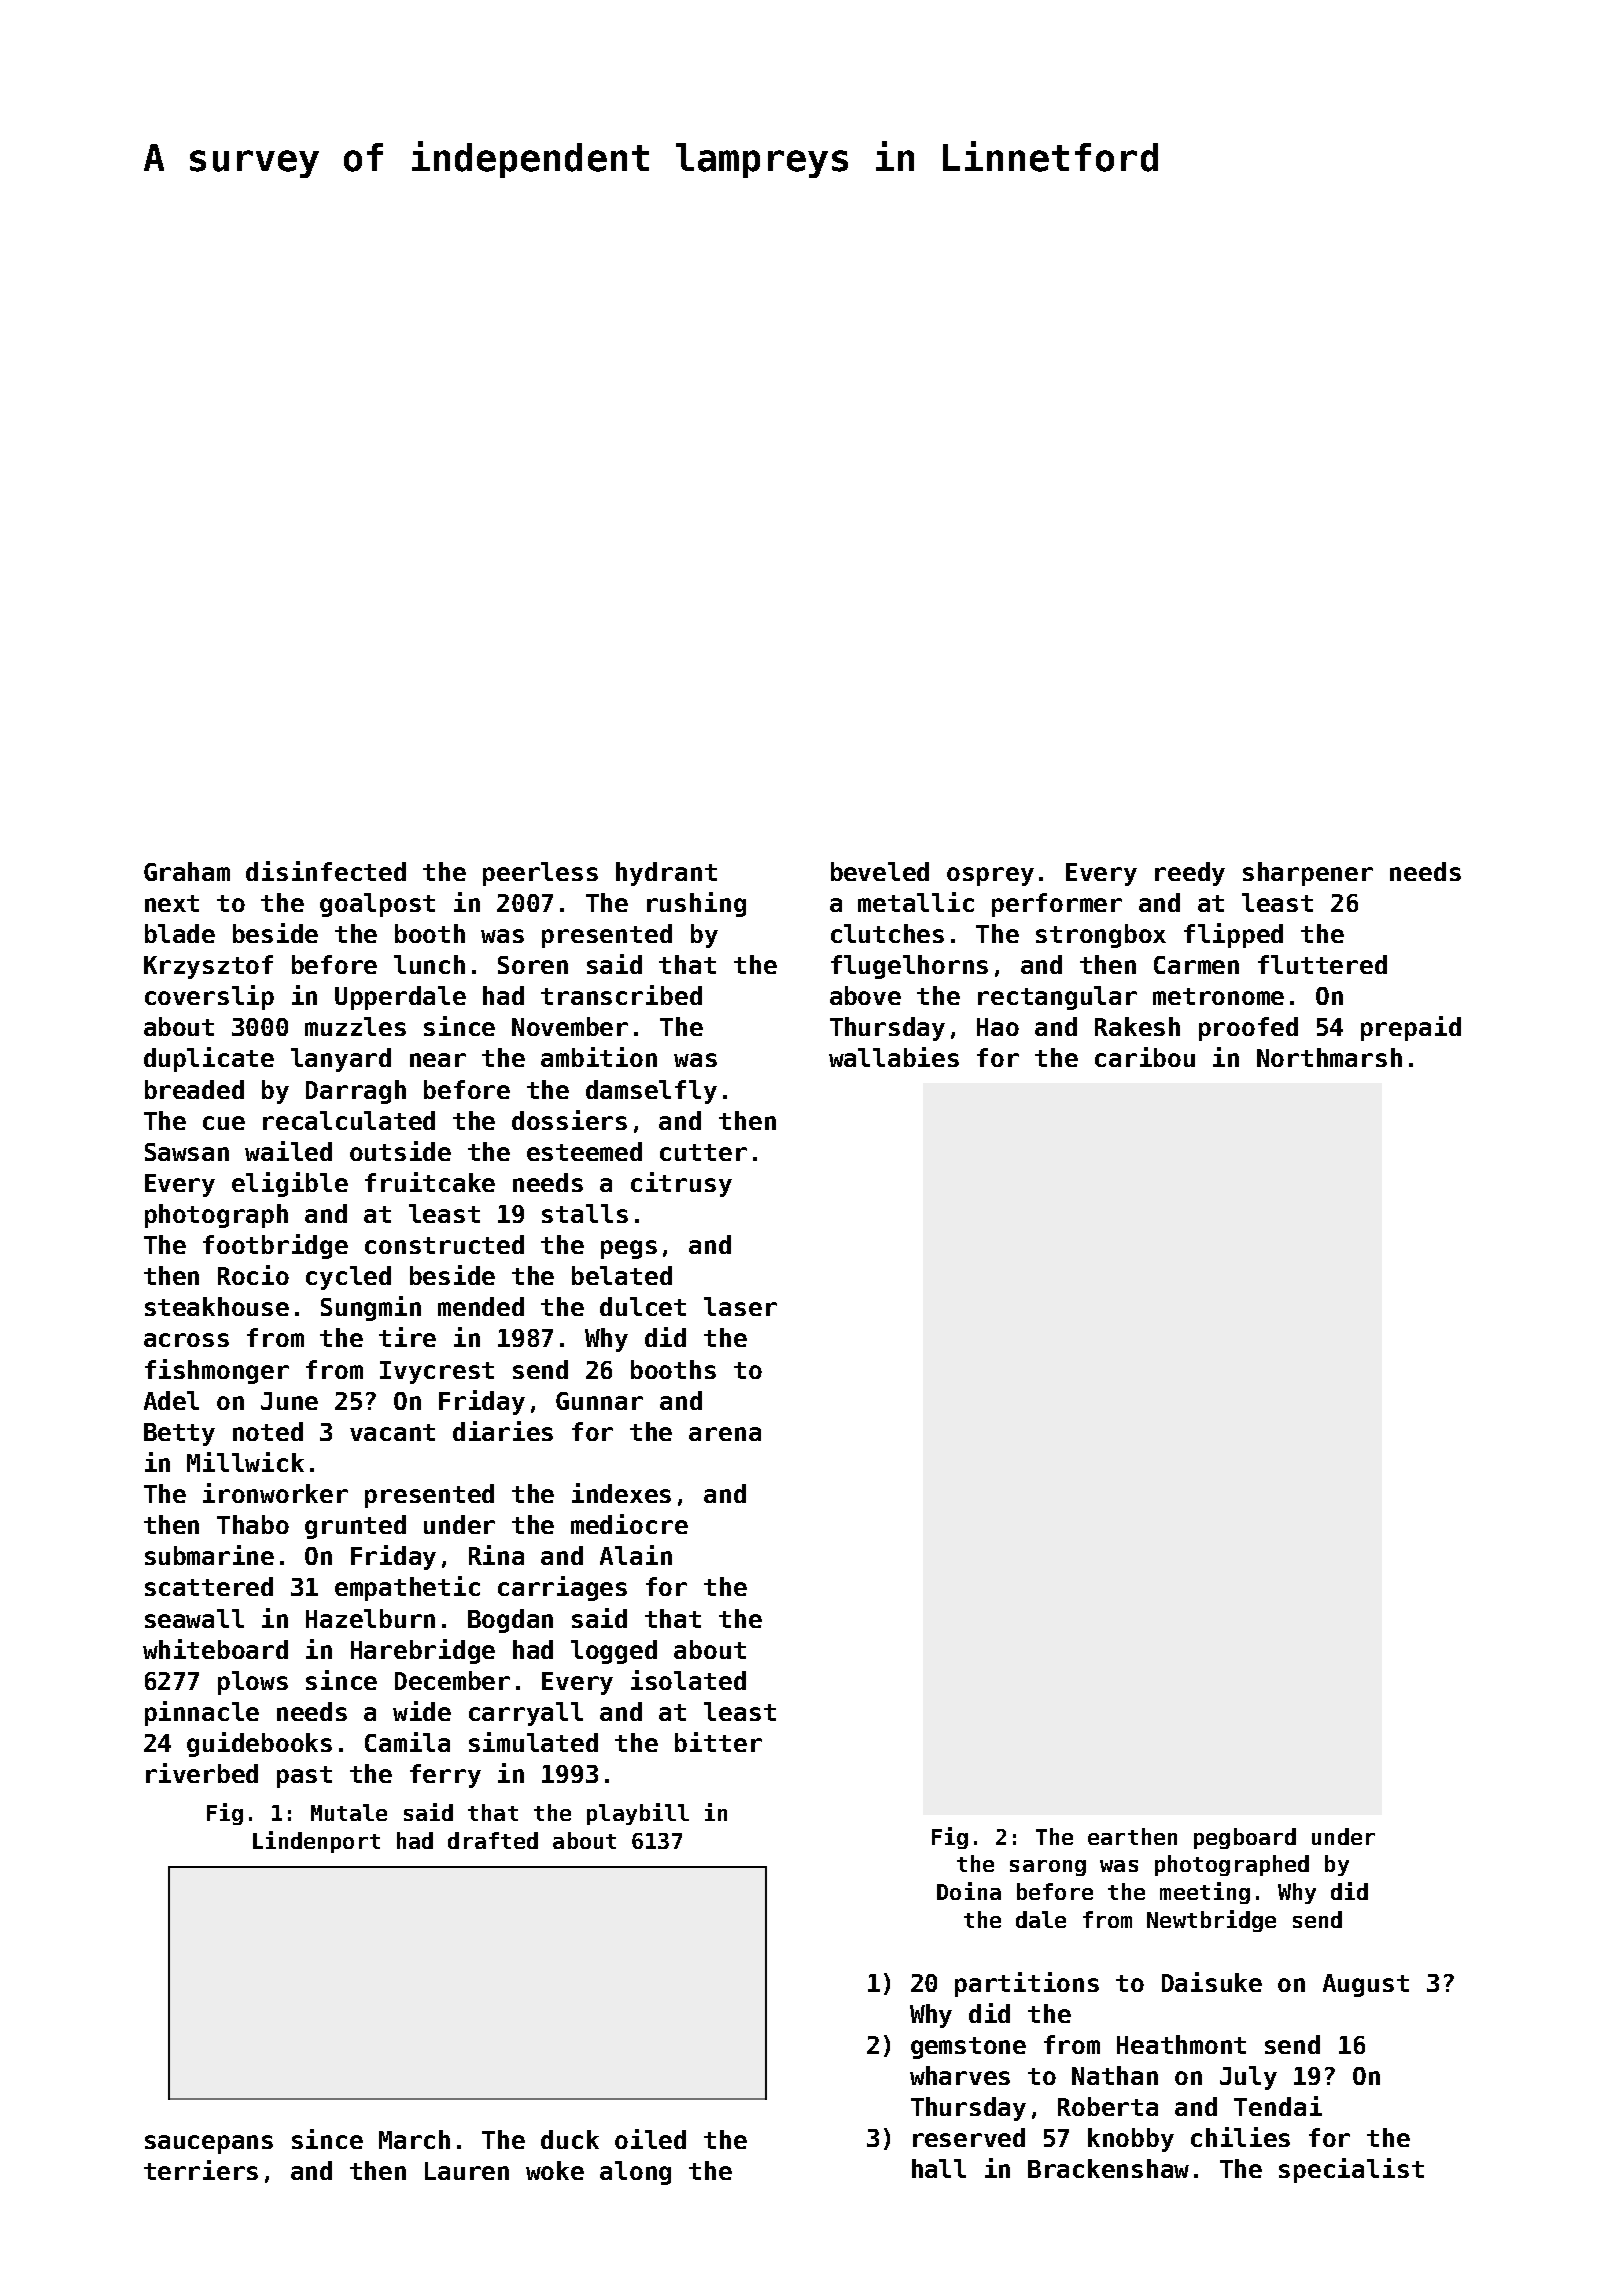  I want to click on arena, so click(725, 1434).
